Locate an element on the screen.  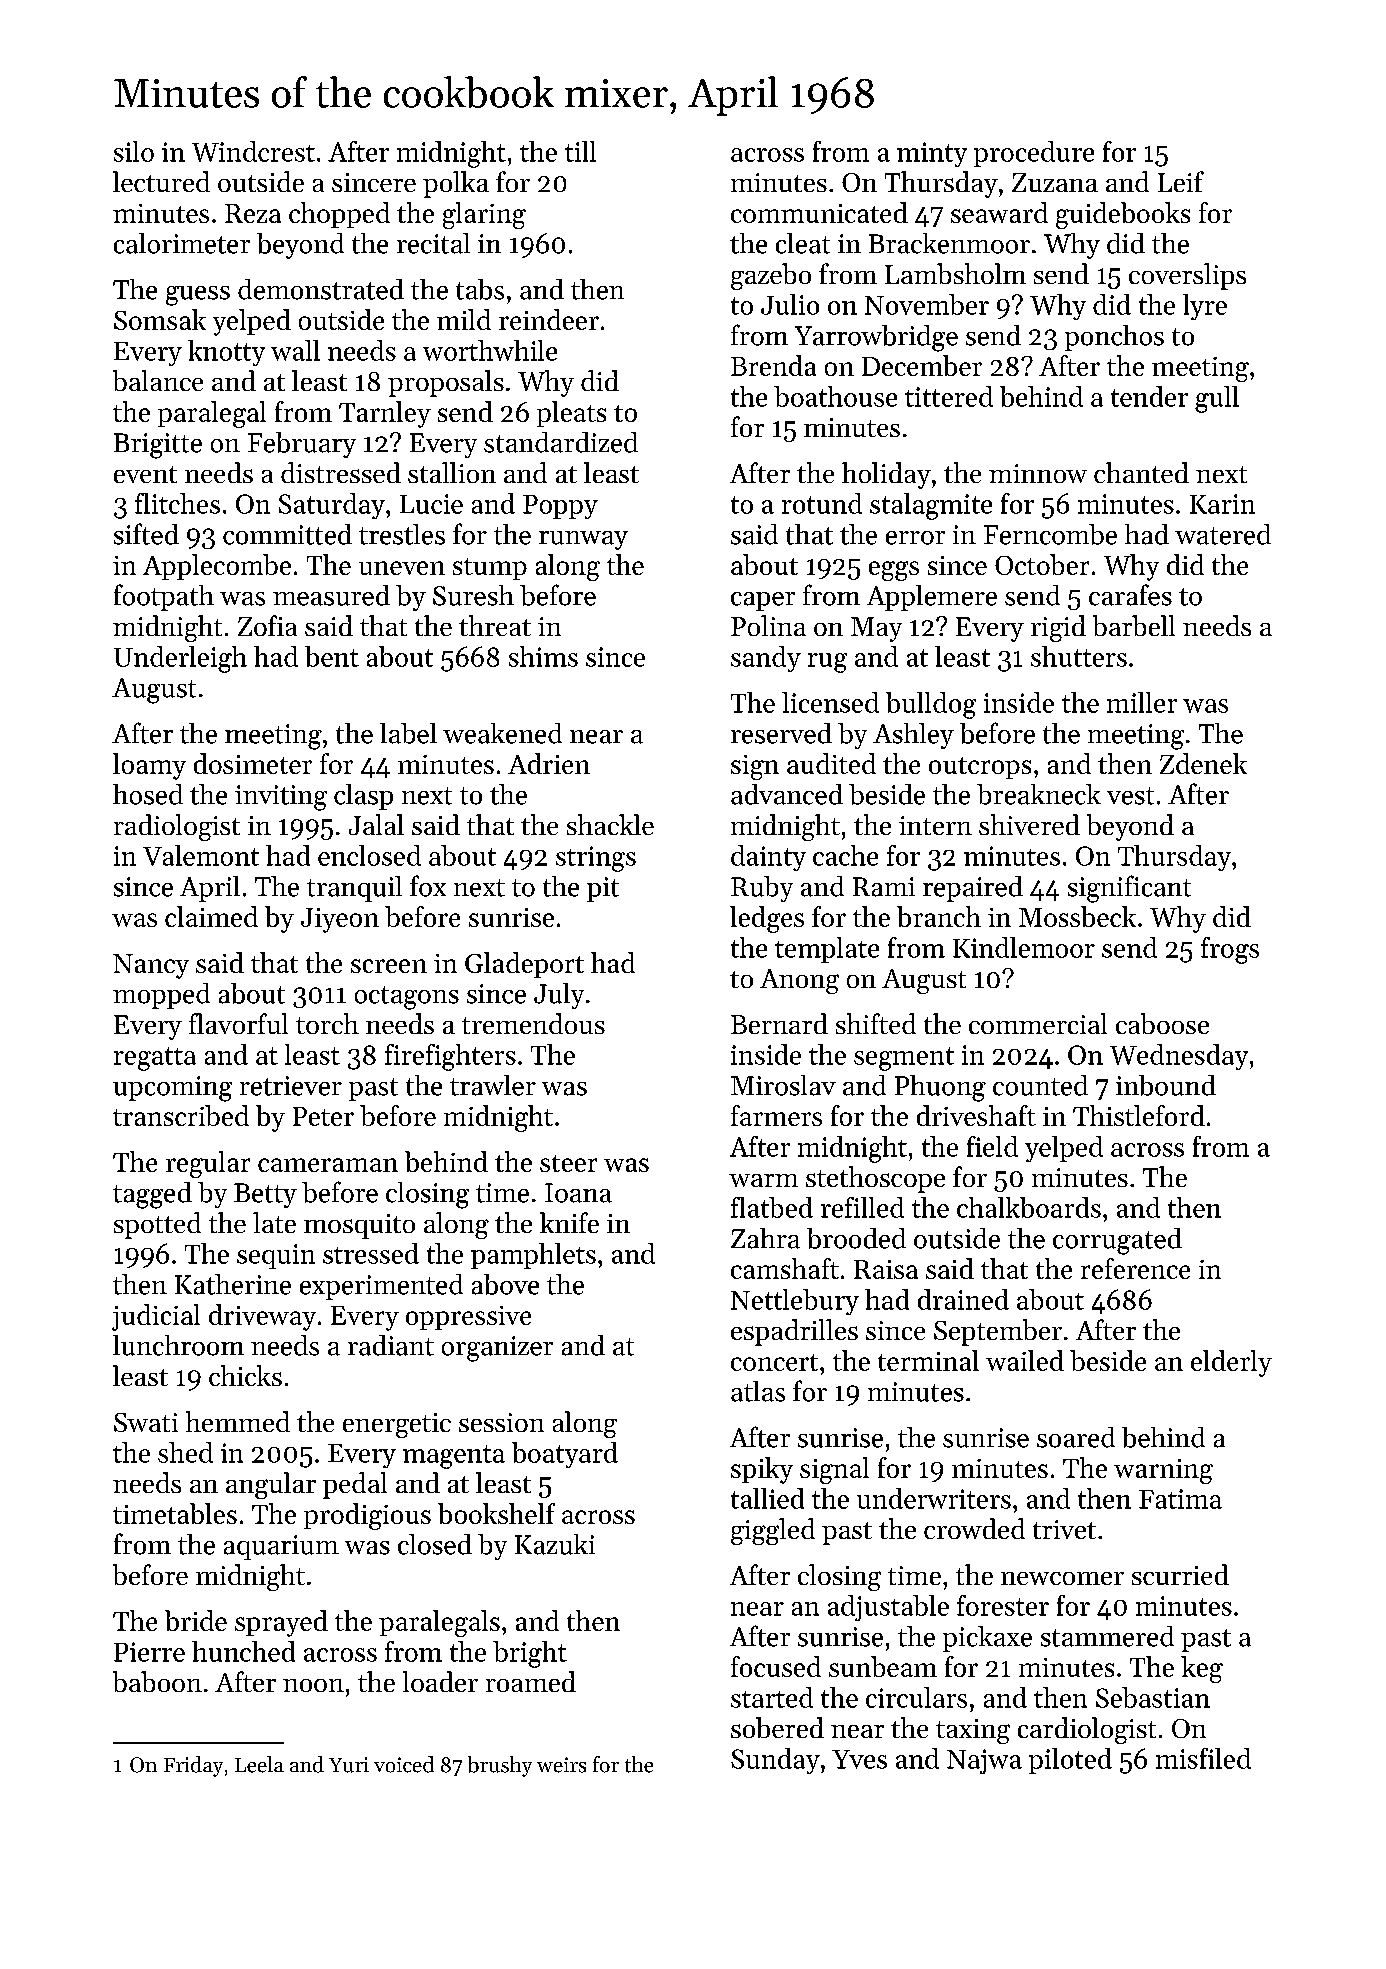
strings is located at coordinates (596, 859).
